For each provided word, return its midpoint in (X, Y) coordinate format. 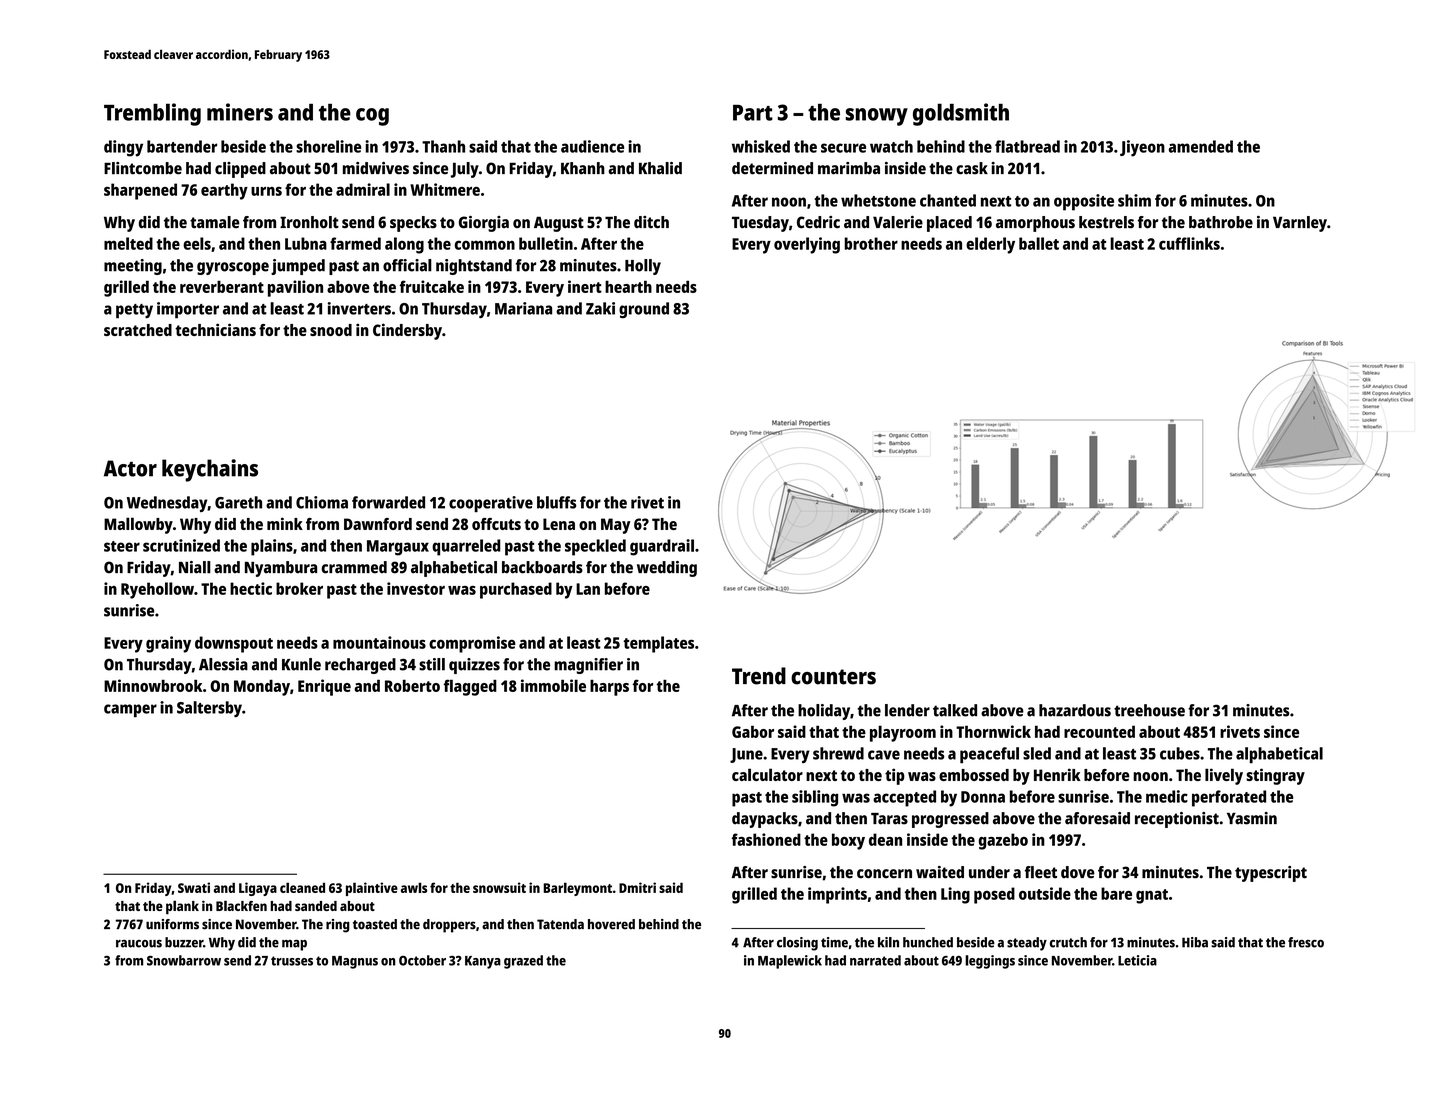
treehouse (1149, 710)
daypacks (765, 820)
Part (753, 113)
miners (240, 112)
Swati (194, 887)
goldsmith (961, 114)
